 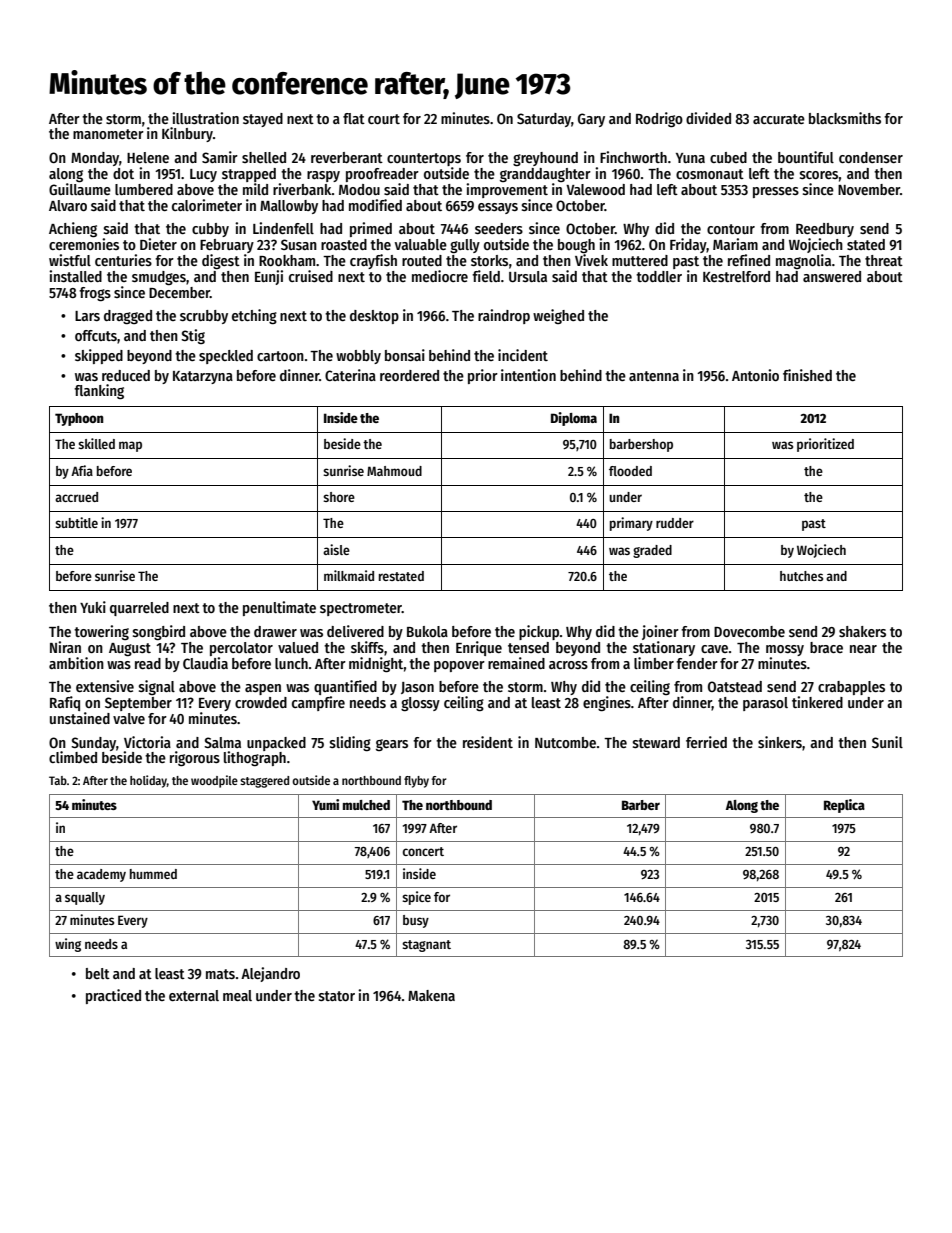 I want to click on meal, so click(x=237, y=995).
